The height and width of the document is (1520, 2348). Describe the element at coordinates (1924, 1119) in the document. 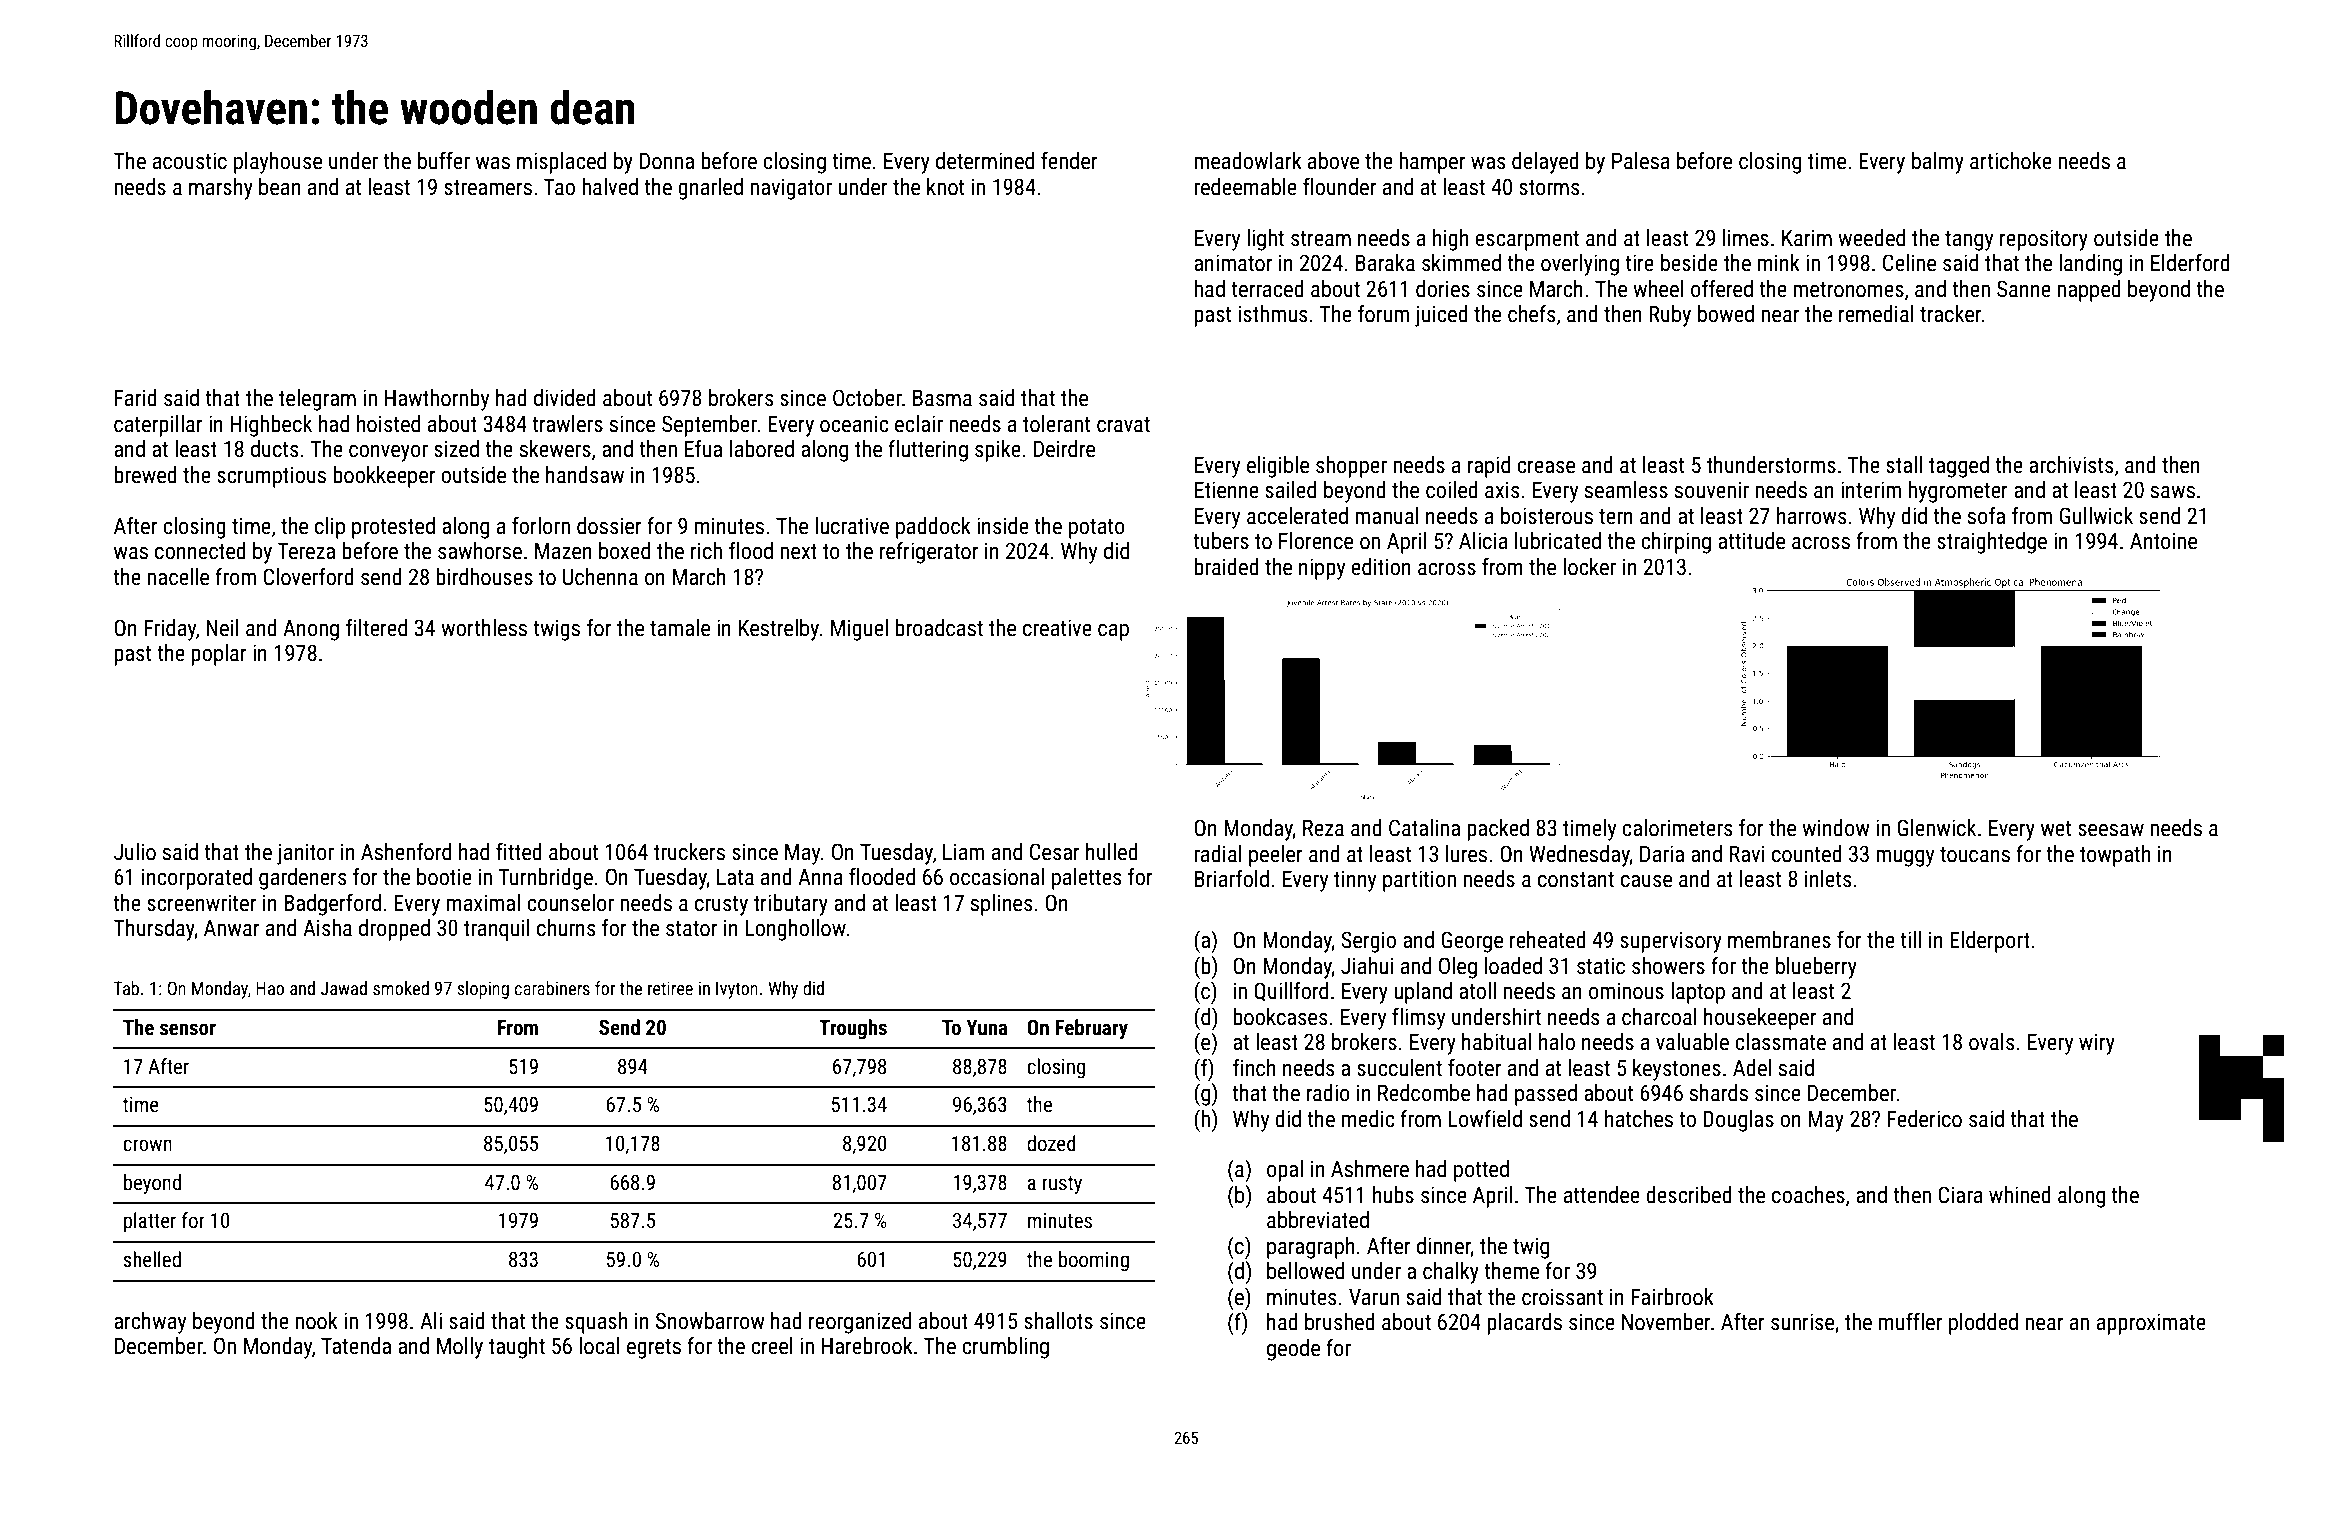

I see `Federico` at that location.
